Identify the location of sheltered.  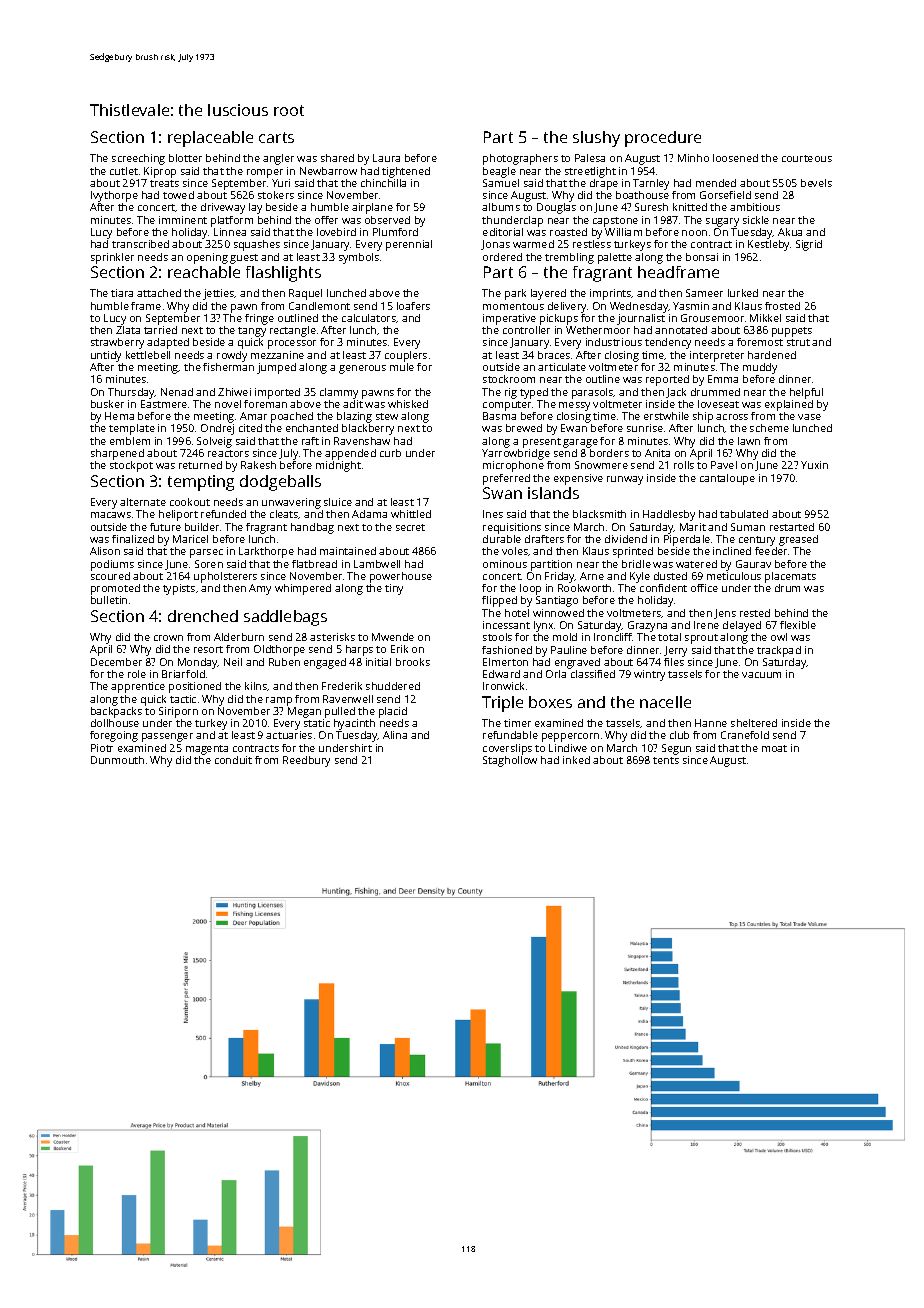
(754, 723).
